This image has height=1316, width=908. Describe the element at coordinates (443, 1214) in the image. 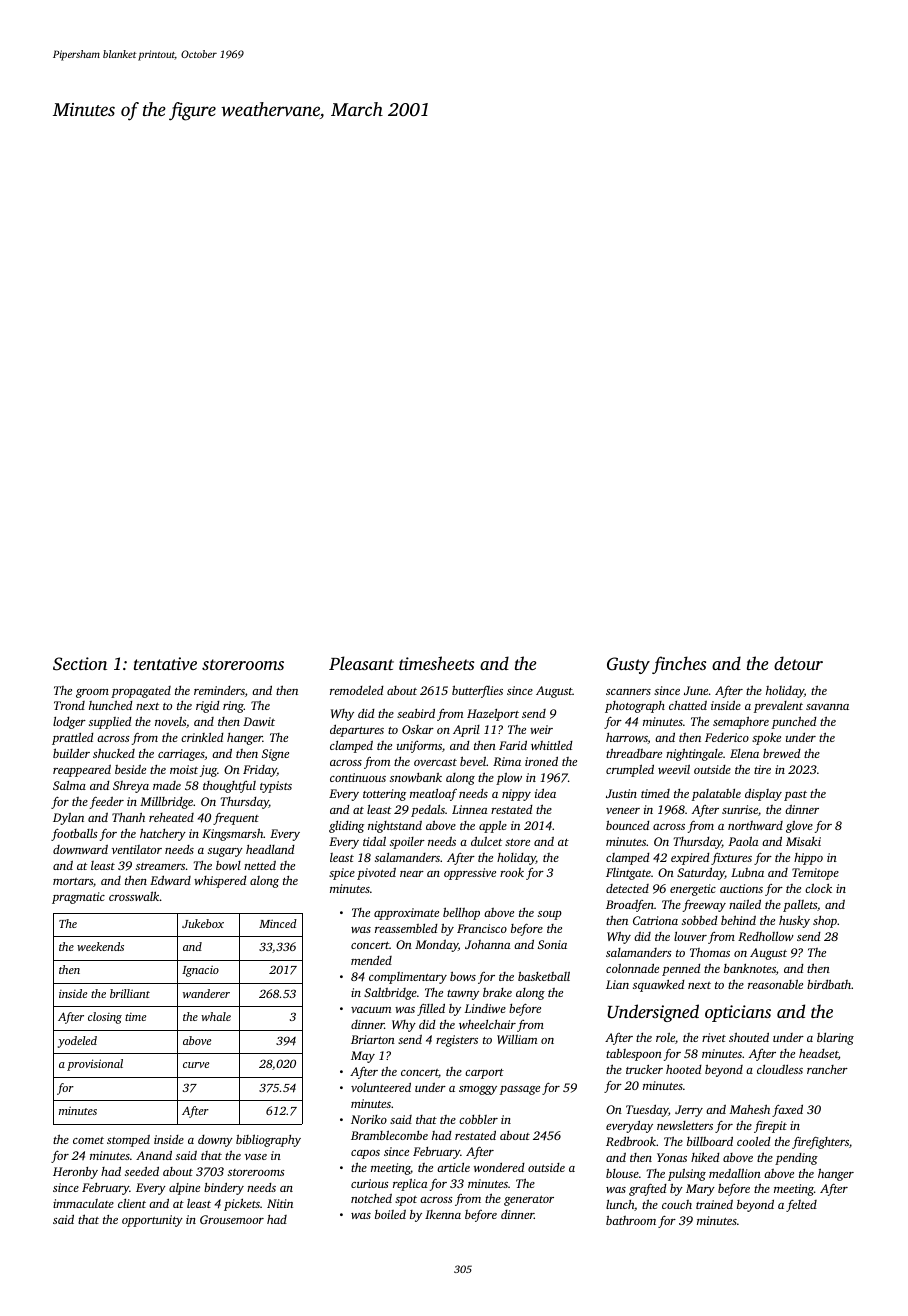

I see `Ikenna` at that location.
